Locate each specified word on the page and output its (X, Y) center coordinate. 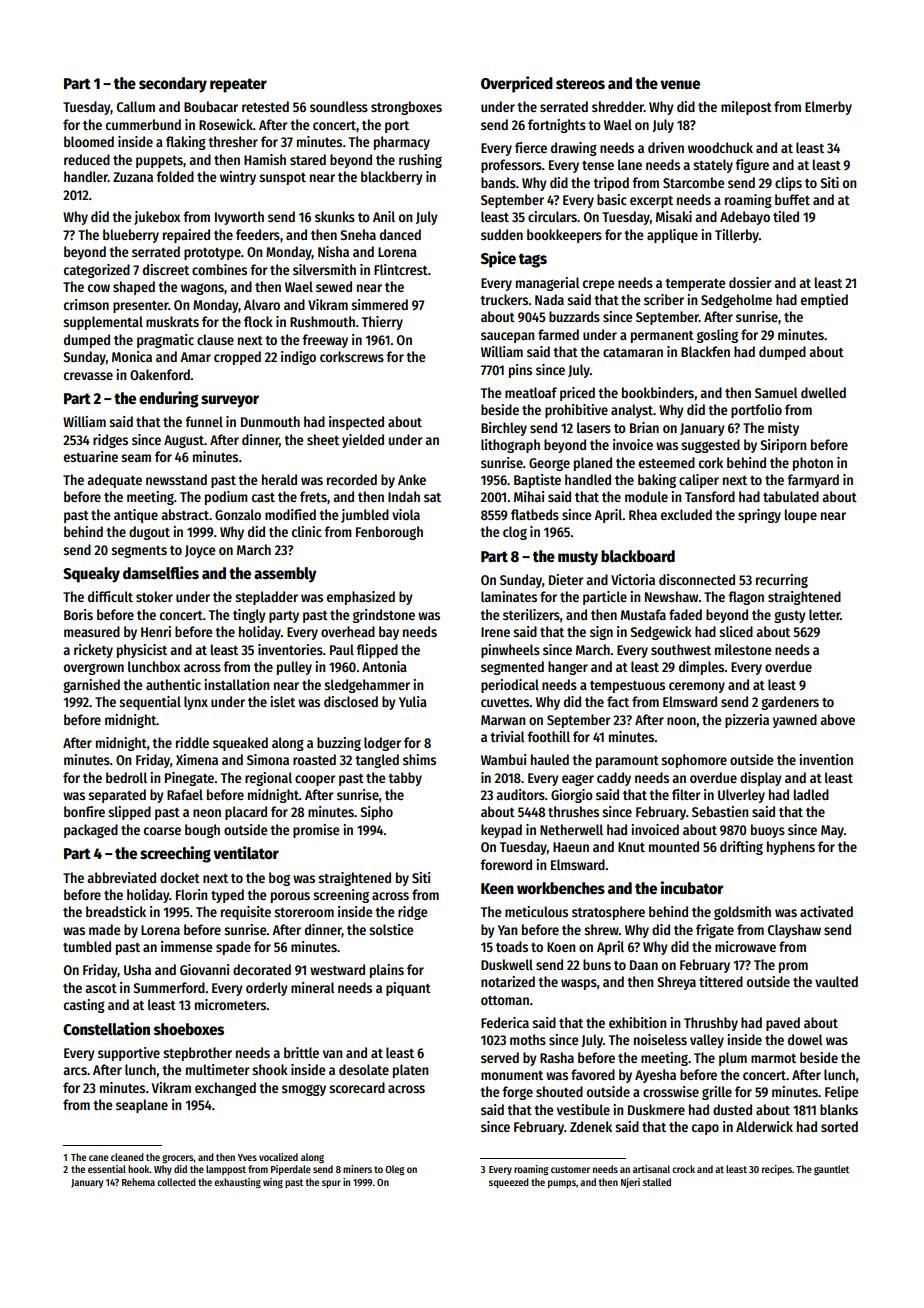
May (832, 831)
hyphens (791, 848)
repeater (238, 85)
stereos (580, 84)
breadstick (116, 911)
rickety (93, 651)
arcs (75, 1071)
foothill (548, 736)
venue (680, 85)
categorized (97, 271)
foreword (506, 864)
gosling (717, 336)
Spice (498, 259)
